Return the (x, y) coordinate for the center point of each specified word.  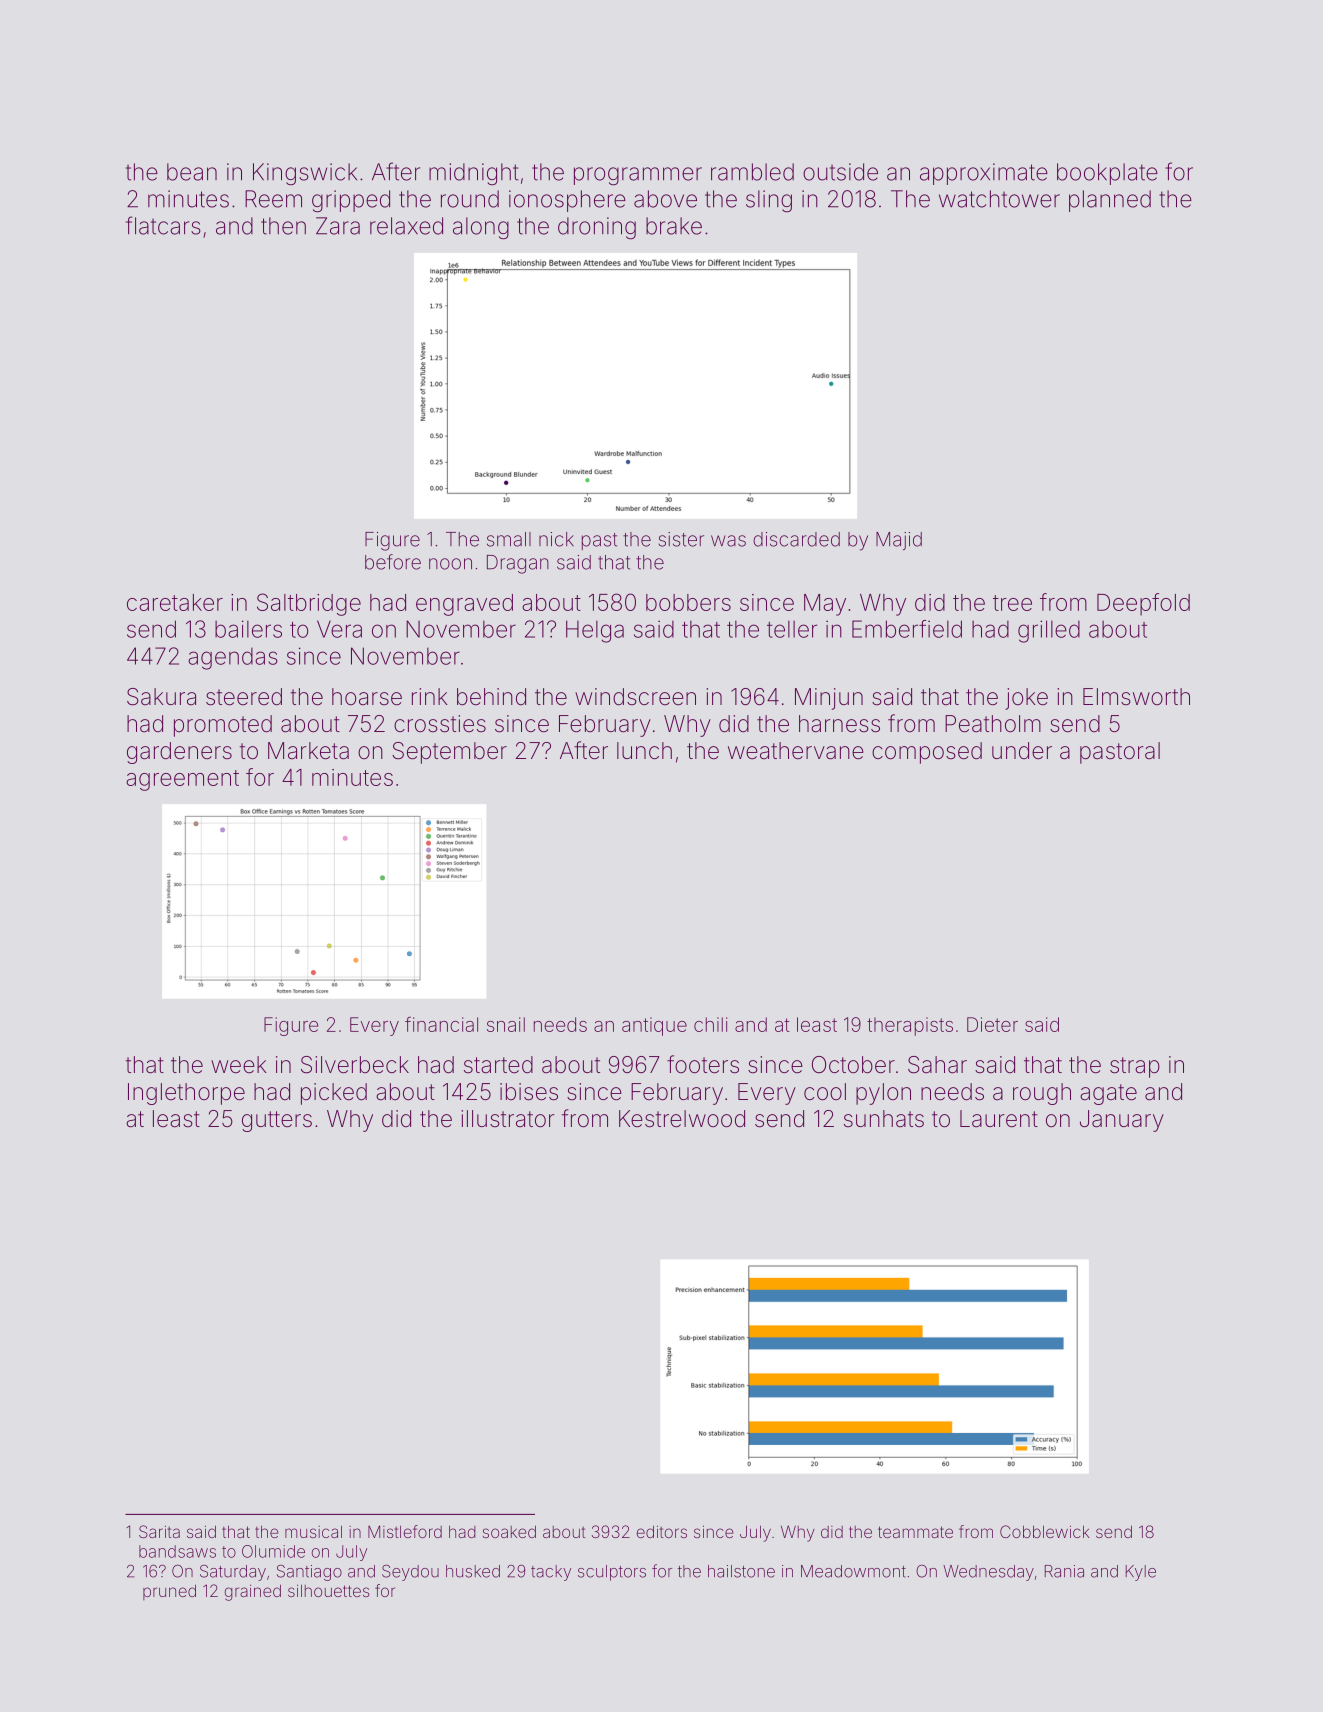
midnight (474, 174)
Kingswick (305, 174)
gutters (277, 1121)
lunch (644, 750)
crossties (440, 724)
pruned (169, 1592)
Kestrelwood (682, 1119)
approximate (984, 174)
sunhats (884, 1119)
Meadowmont (853, 1571)
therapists (910, 1026)
